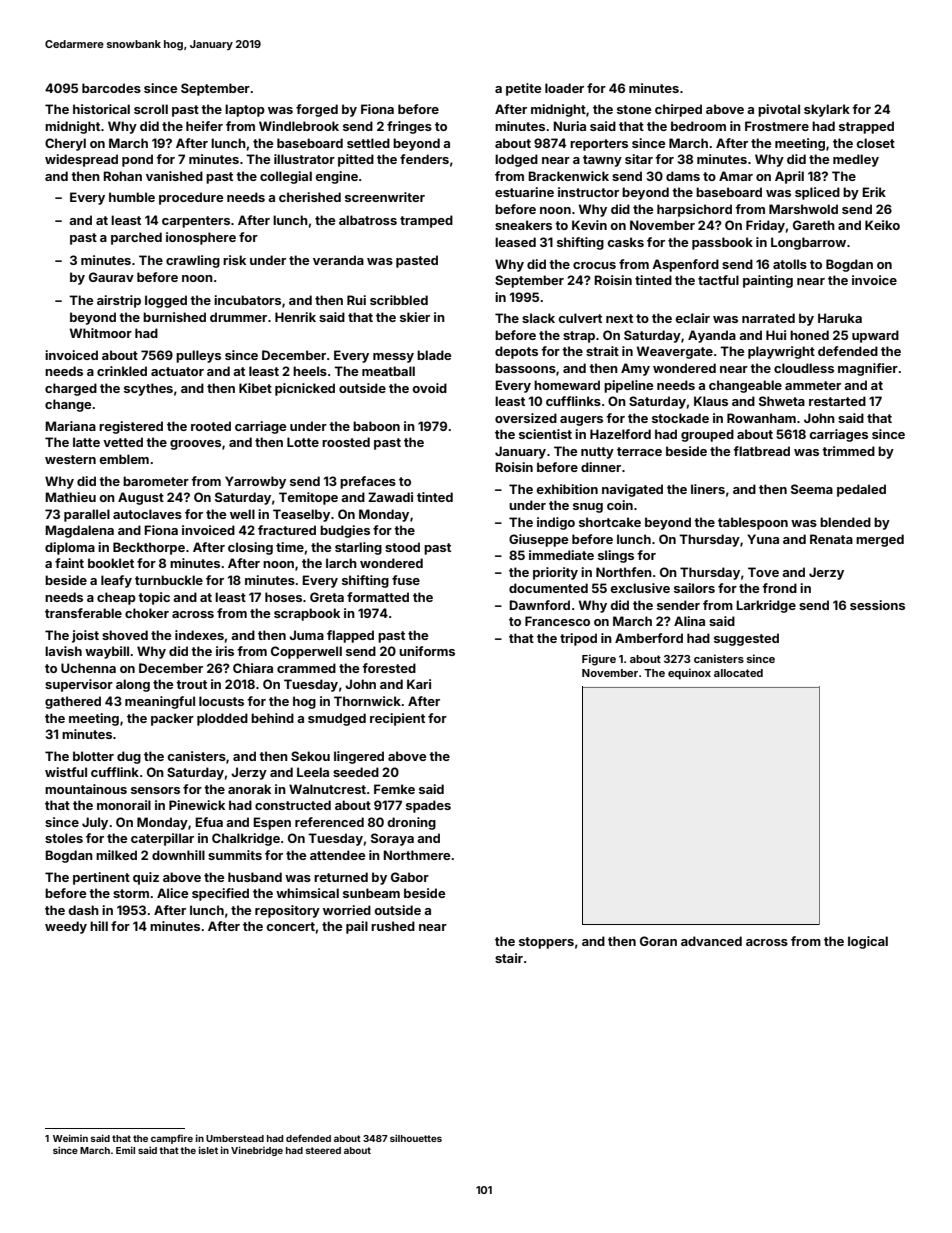 The width and height of the document is (952, 1233). What do you see at coordinates (428, 806) in the document?
I see `spades` at bounding box center [428, 806].
